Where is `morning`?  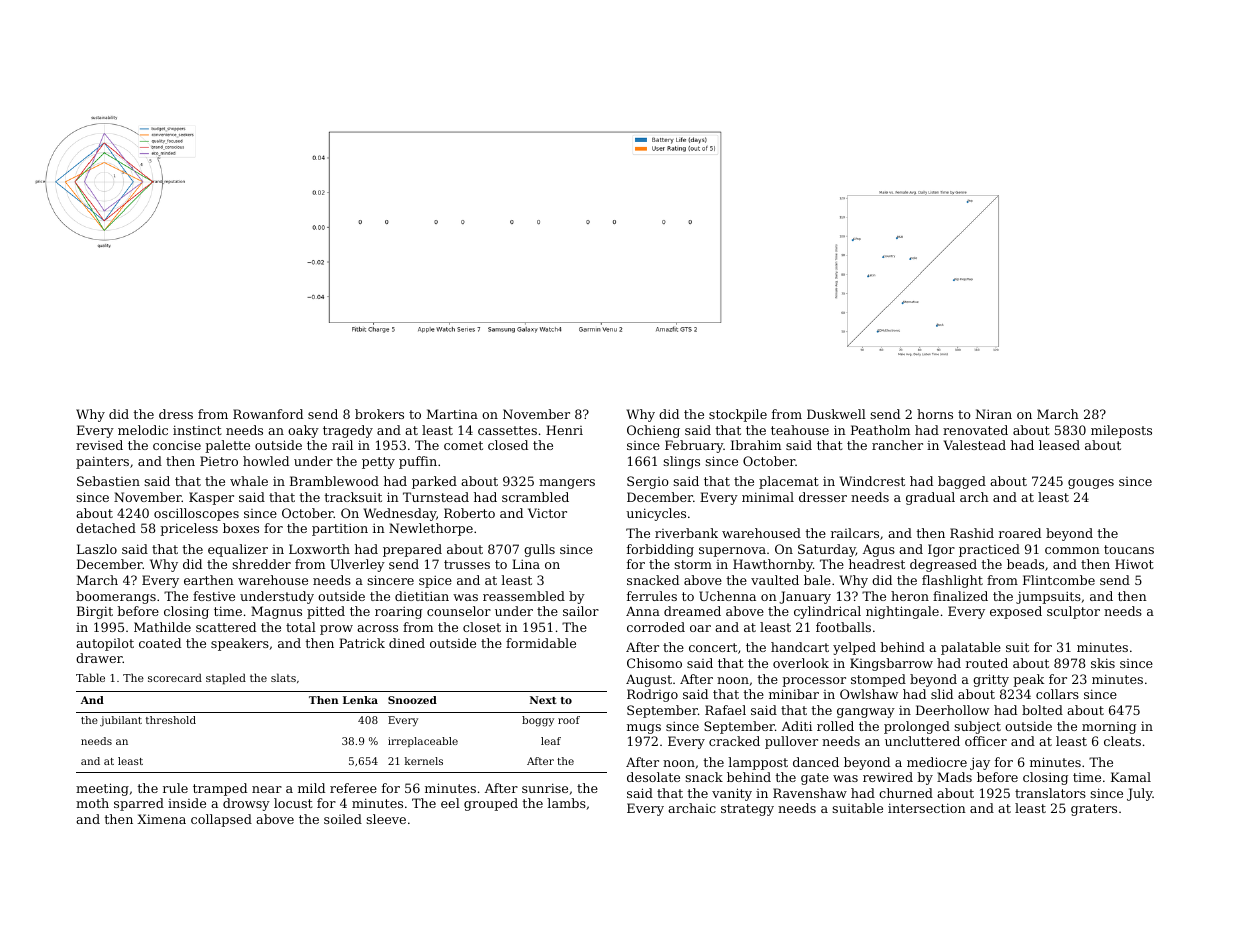
morning is located at coordinates (1109, 728).
